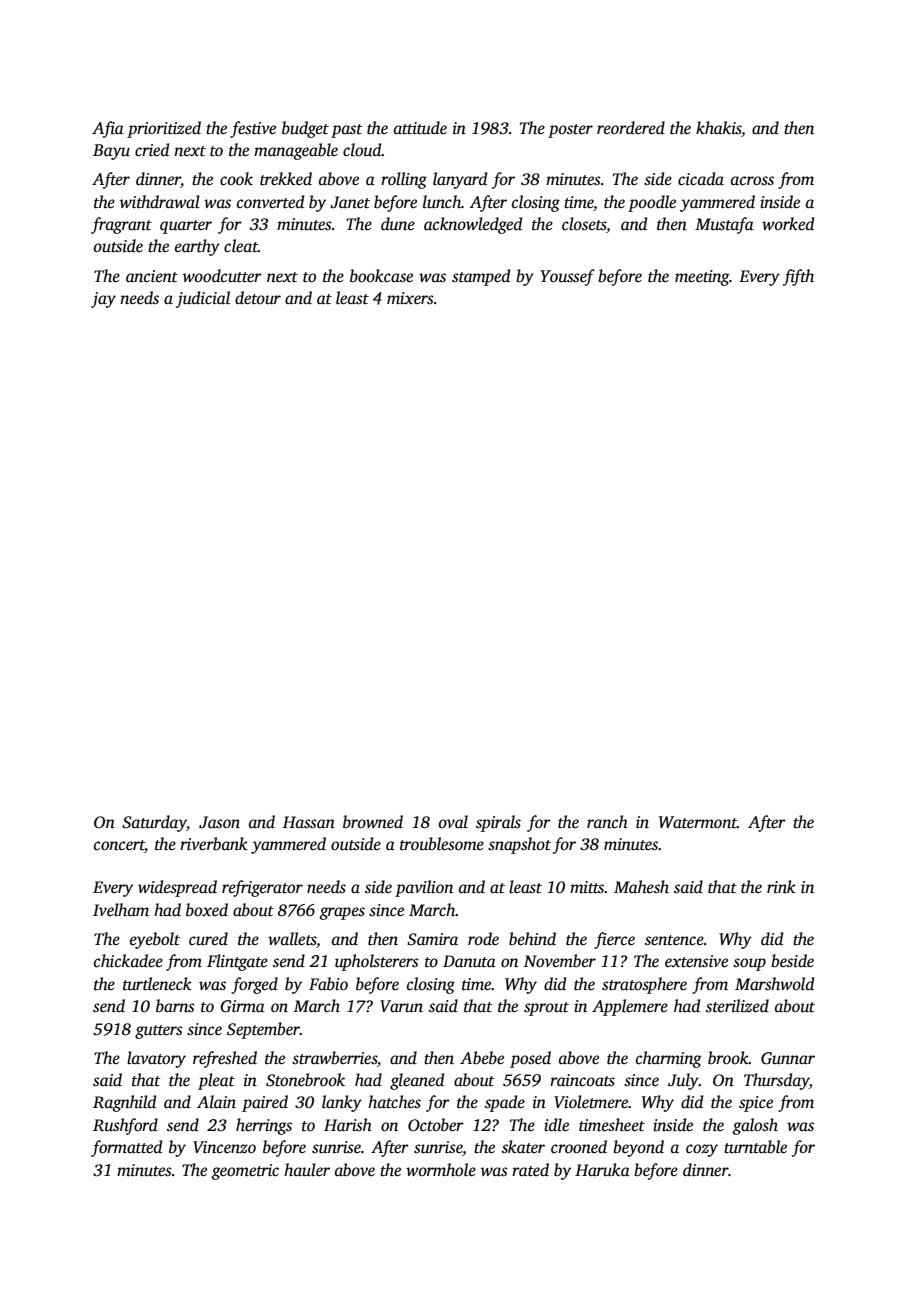  I want to click on oval, so click(453, 822).
